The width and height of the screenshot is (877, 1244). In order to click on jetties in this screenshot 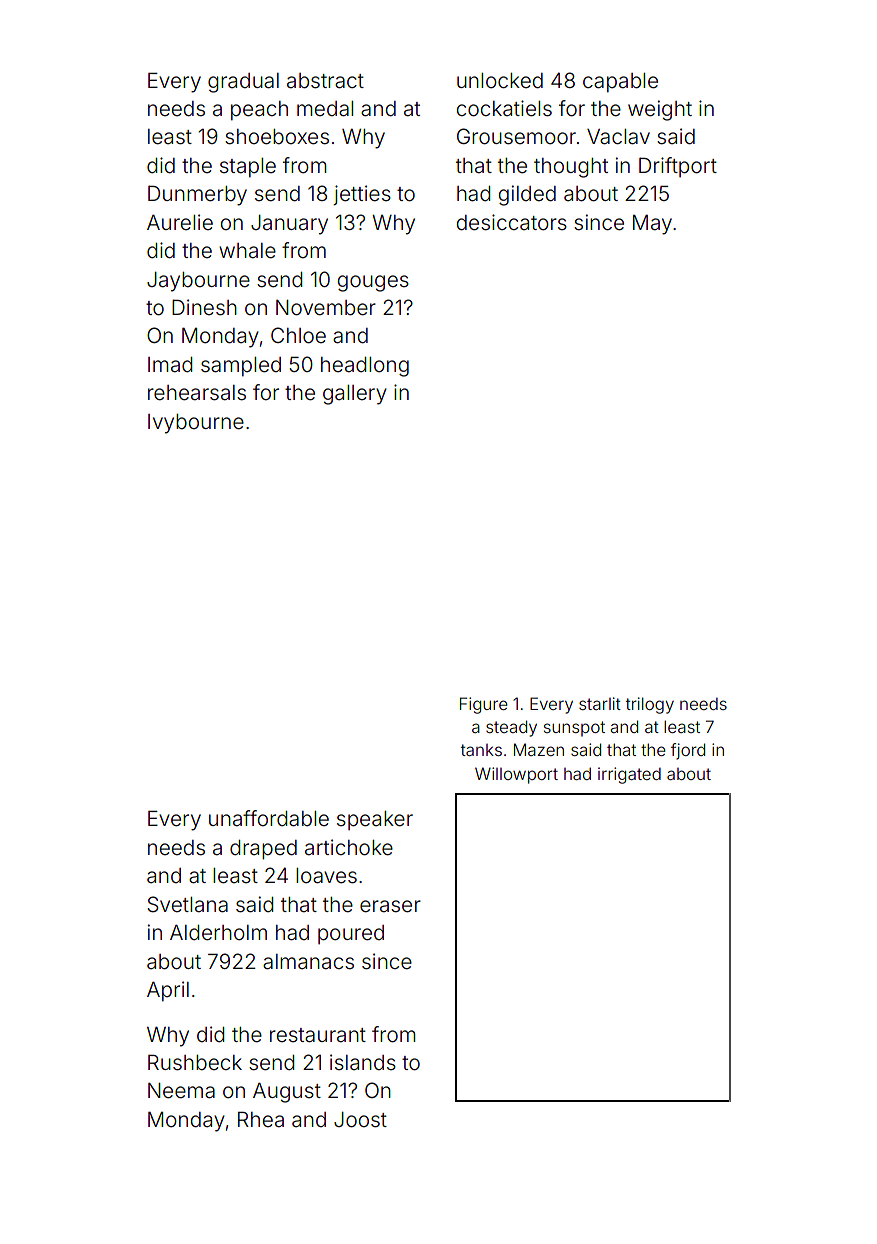, I will do `click(362, 195)`.
